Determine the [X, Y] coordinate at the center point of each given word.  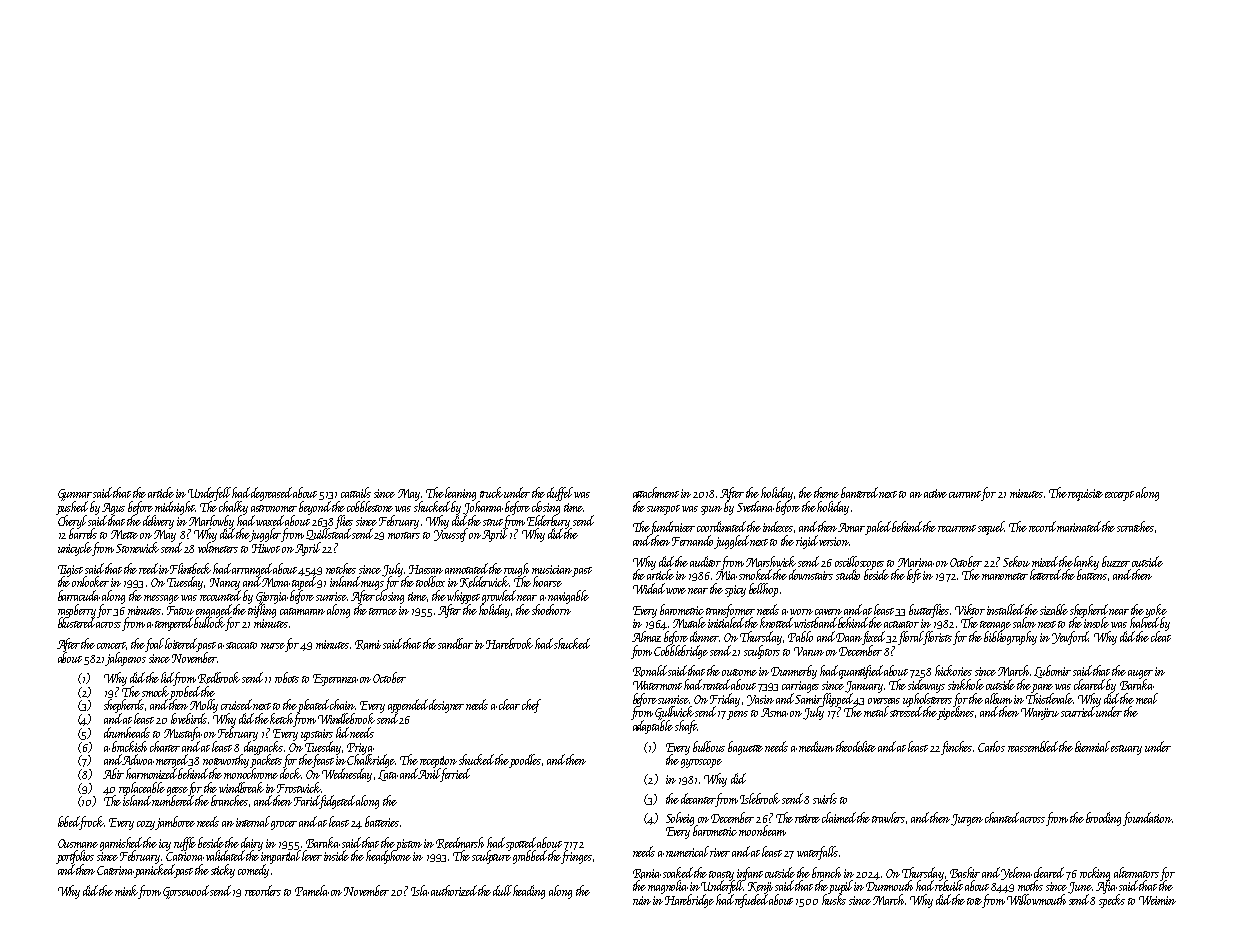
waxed [270, 520]
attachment [656, 492]
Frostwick [299, 787]
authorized [454, 890]
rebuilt [949, 886]
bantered [860, 492]
